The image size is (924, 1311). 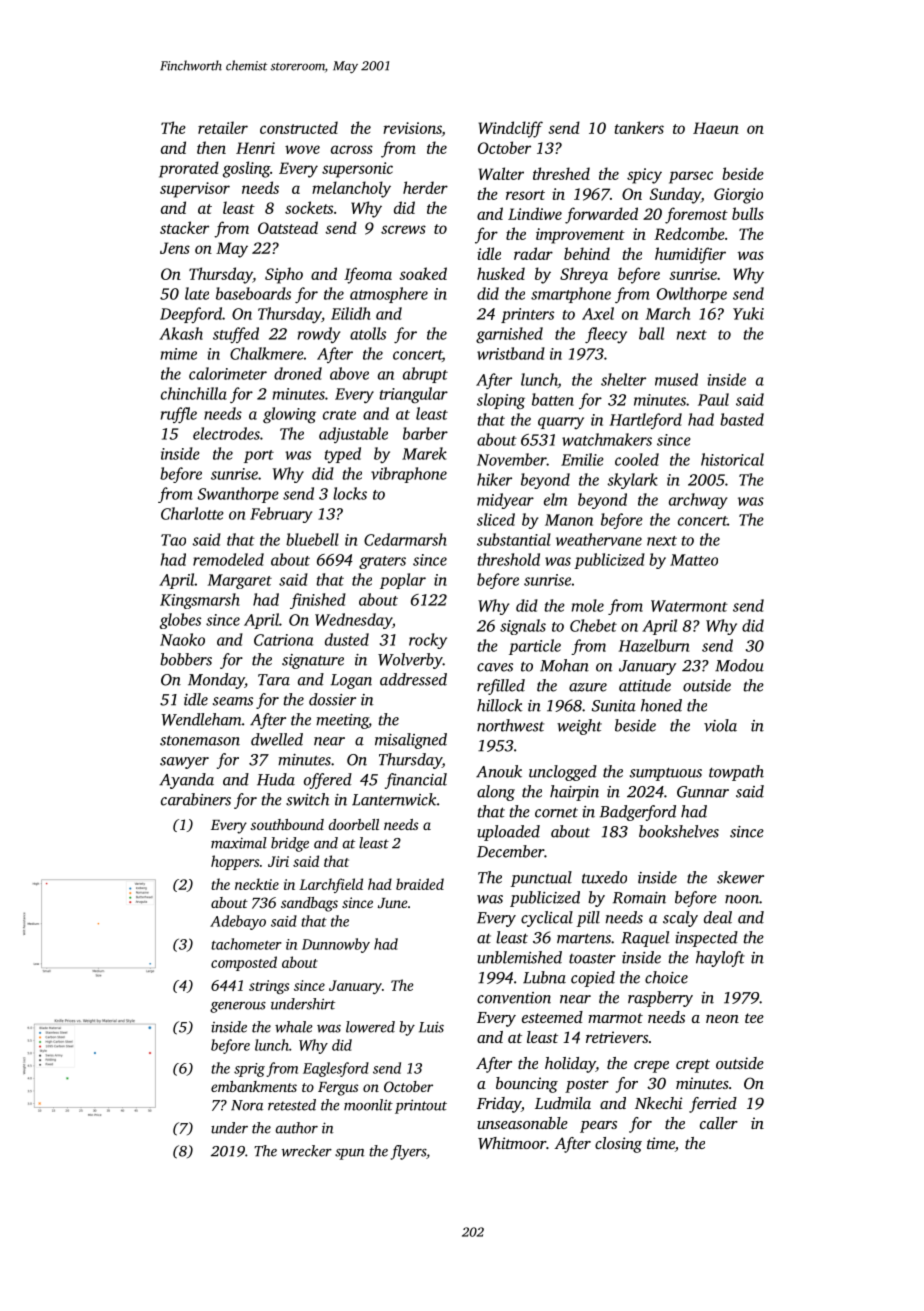 What do you see at coordinates (412, 128) in the screenshot?
I see `revisions` at bounding box center [412, 128].
